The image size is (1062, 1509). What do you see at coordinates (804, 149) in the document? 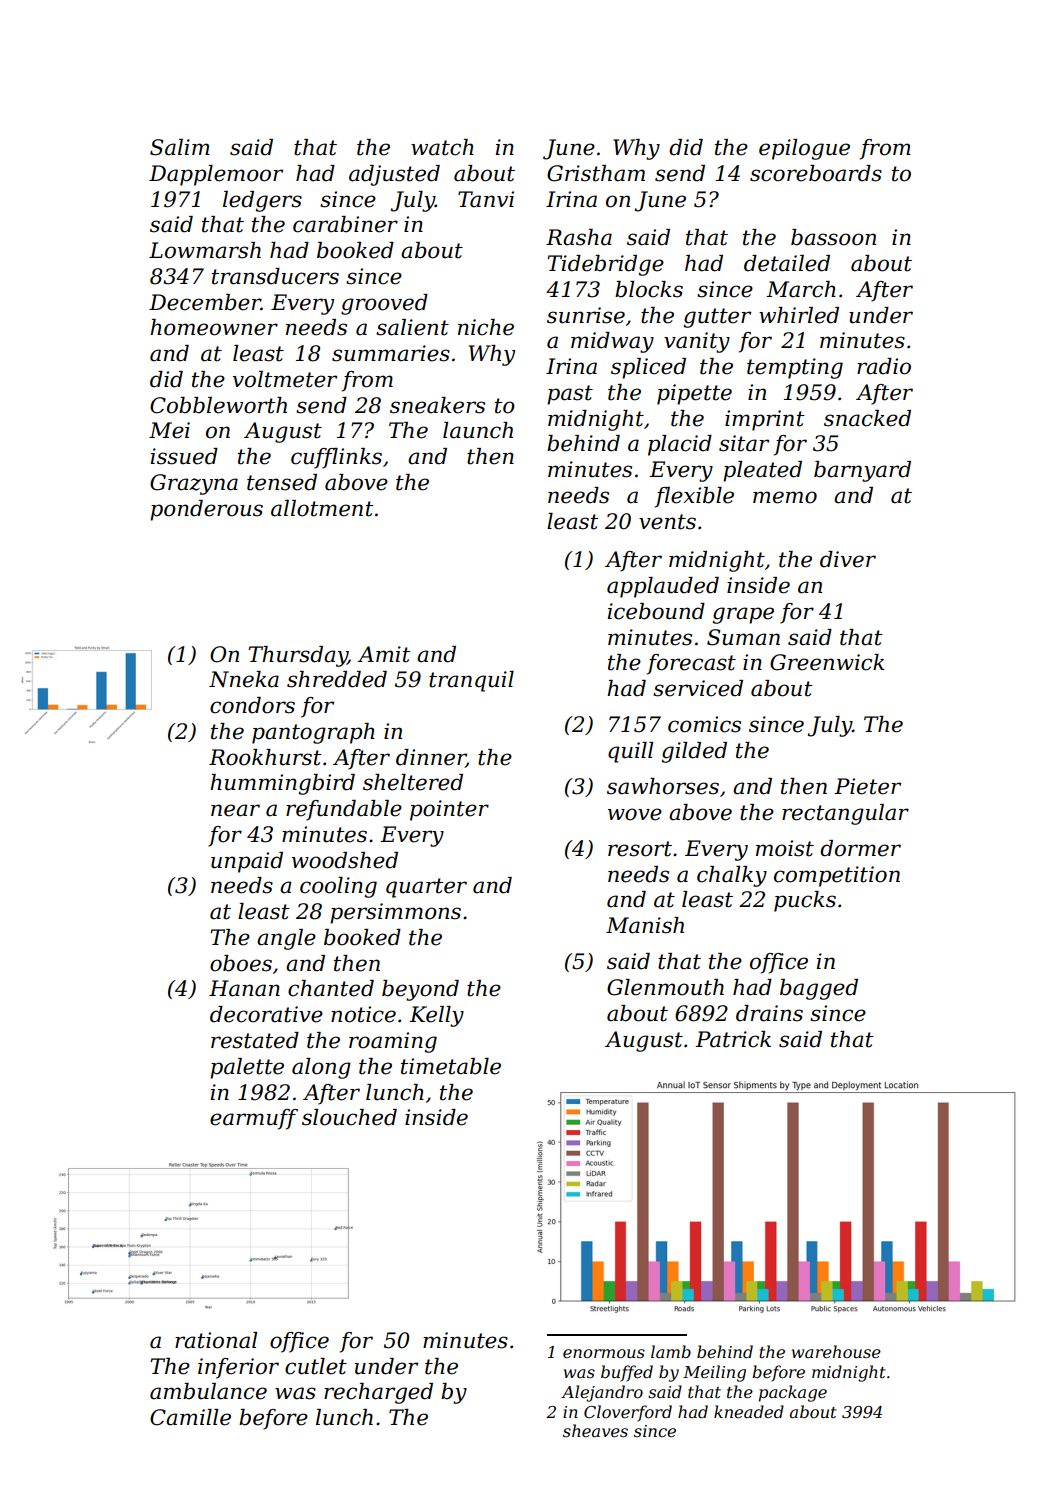
I see `epilogue` at bounding box center [804, 149].
